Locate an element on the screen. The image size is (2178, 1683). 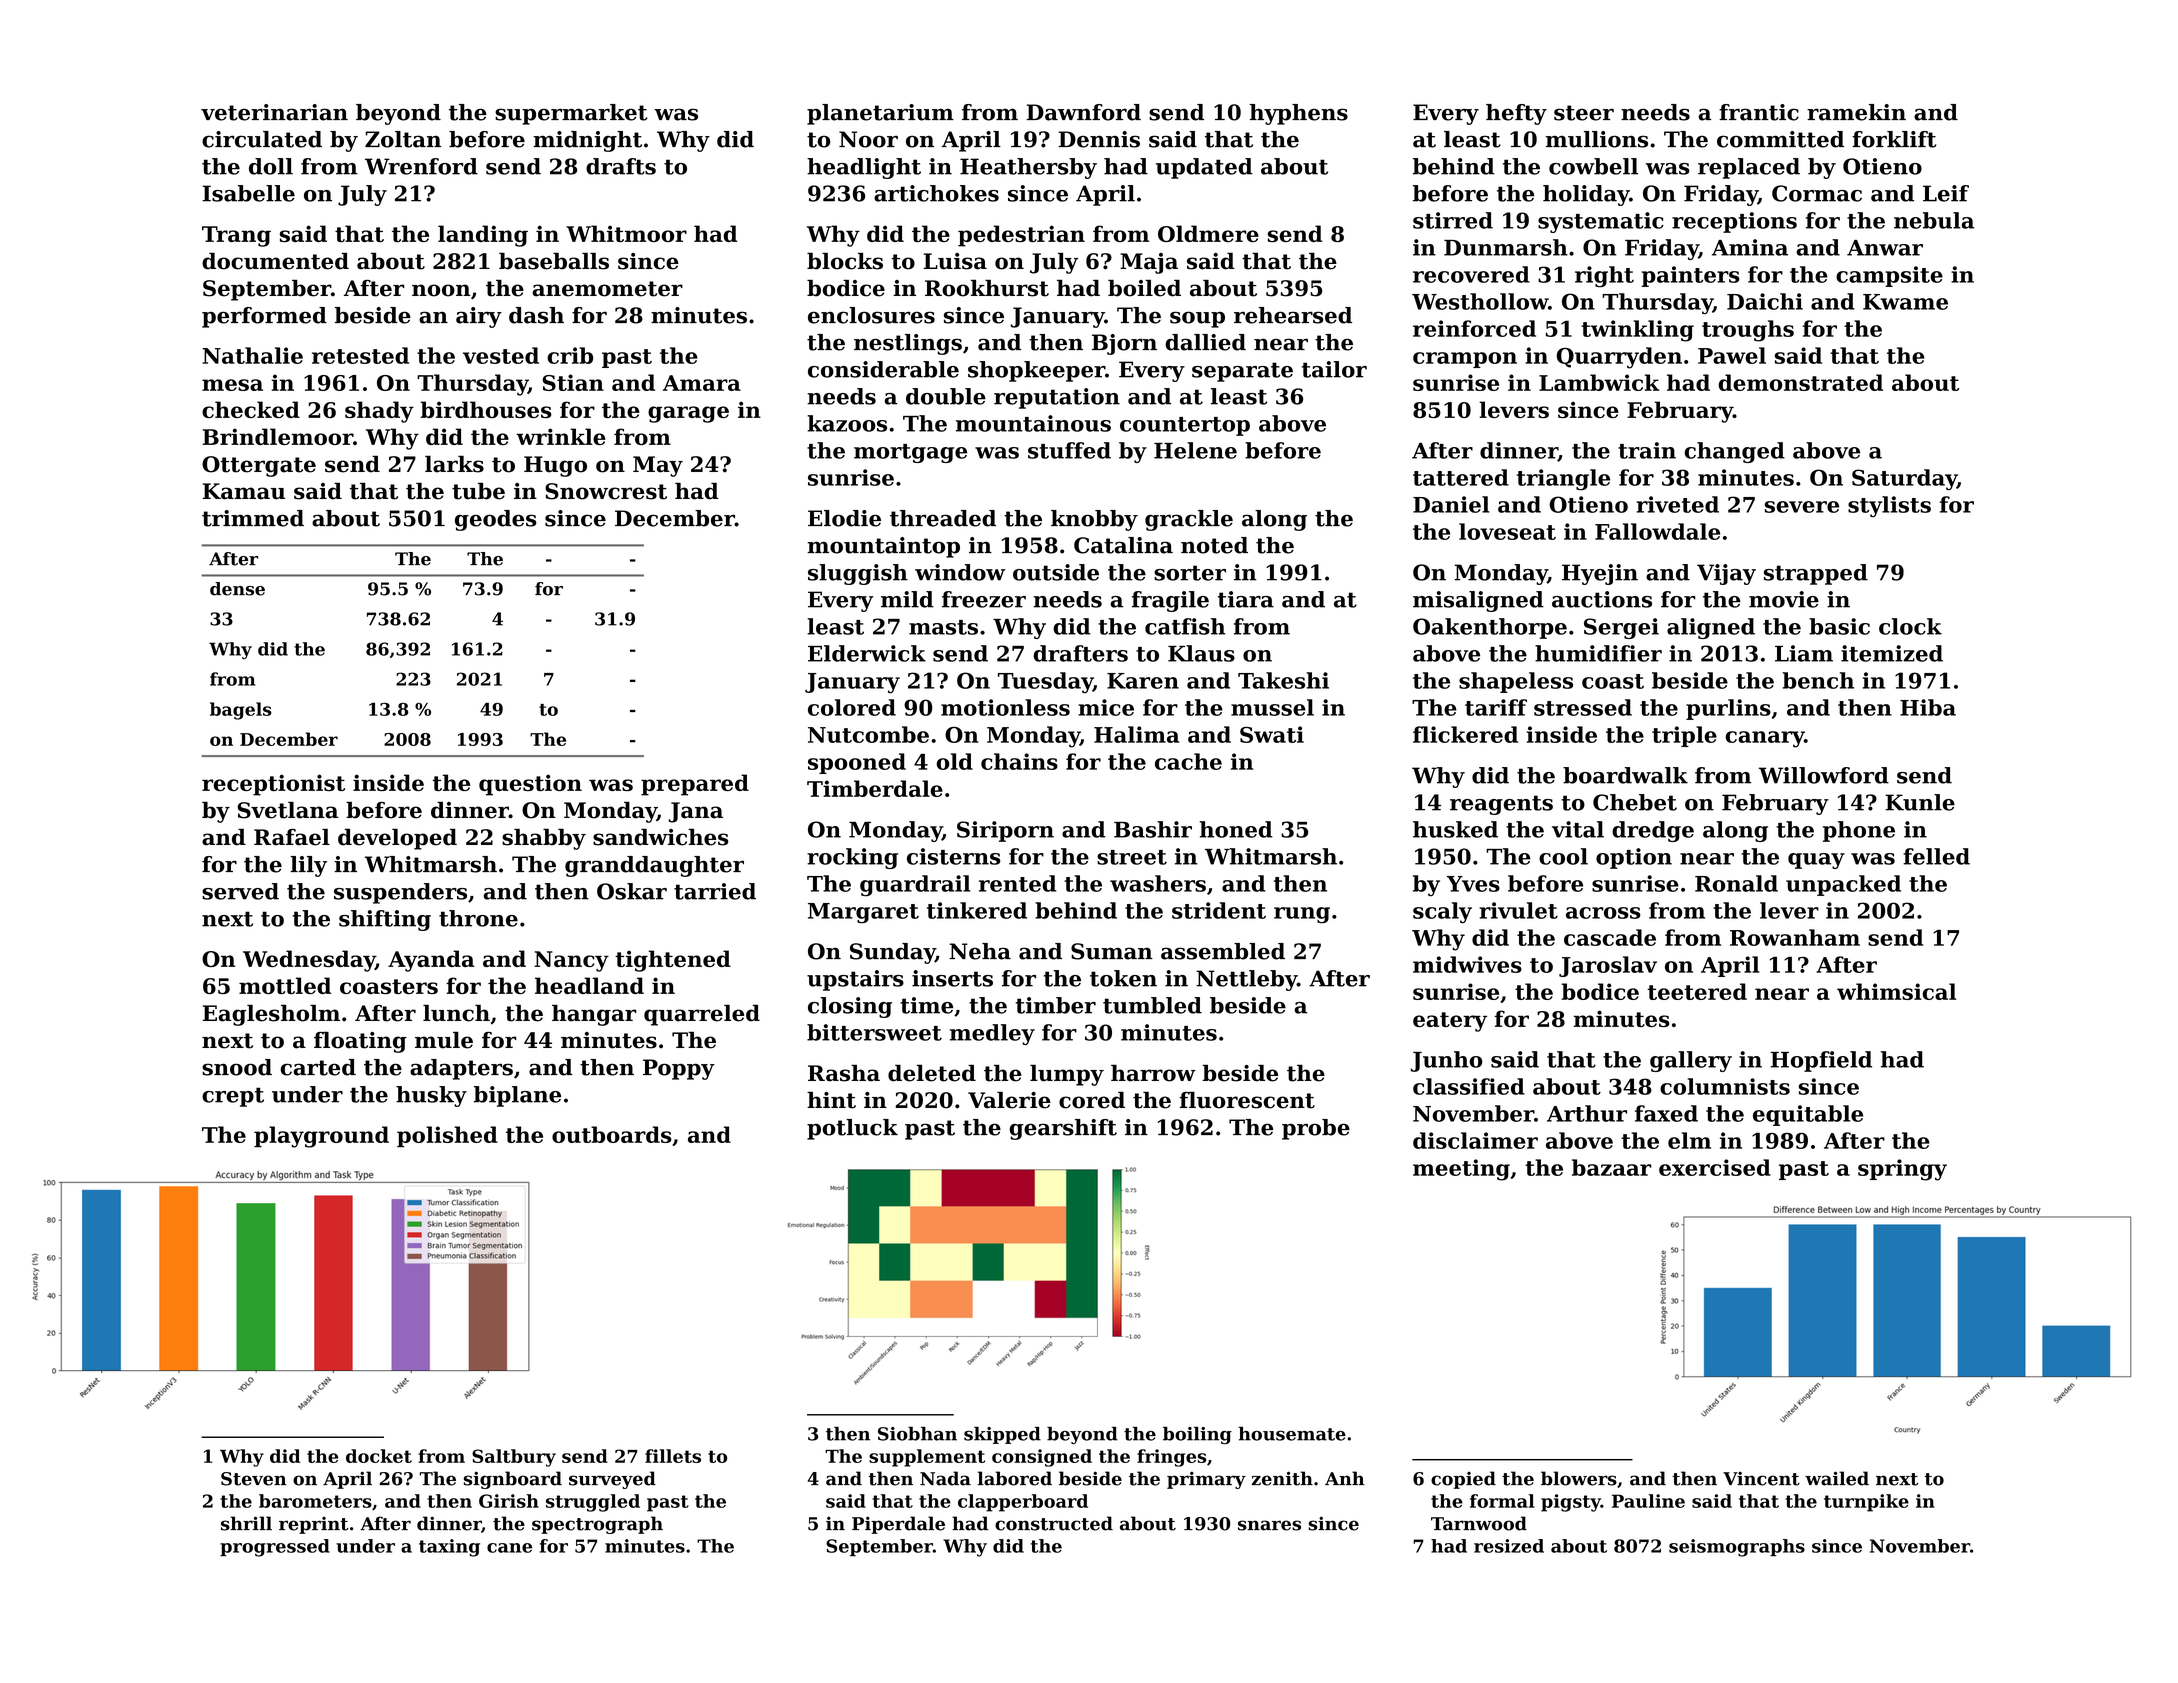
ramekin is located at coordinates (1856, 112).
